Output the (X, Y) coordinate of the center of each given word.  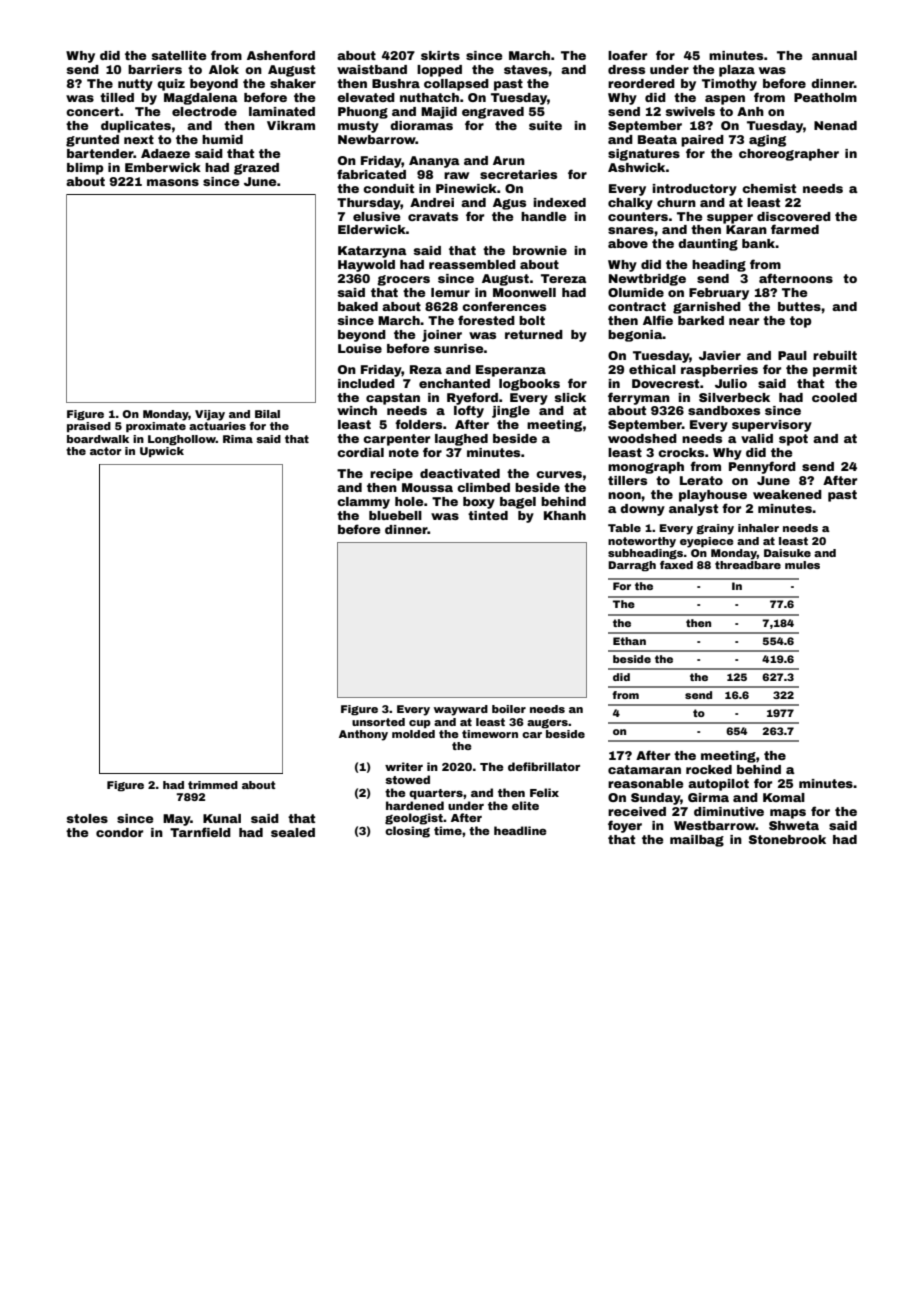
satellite (179, 55)
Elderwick (372, 229)
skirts (440, 55)
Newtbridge (647, 280)
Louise (360, 348)
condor (119, 832)
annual (834, 55)
